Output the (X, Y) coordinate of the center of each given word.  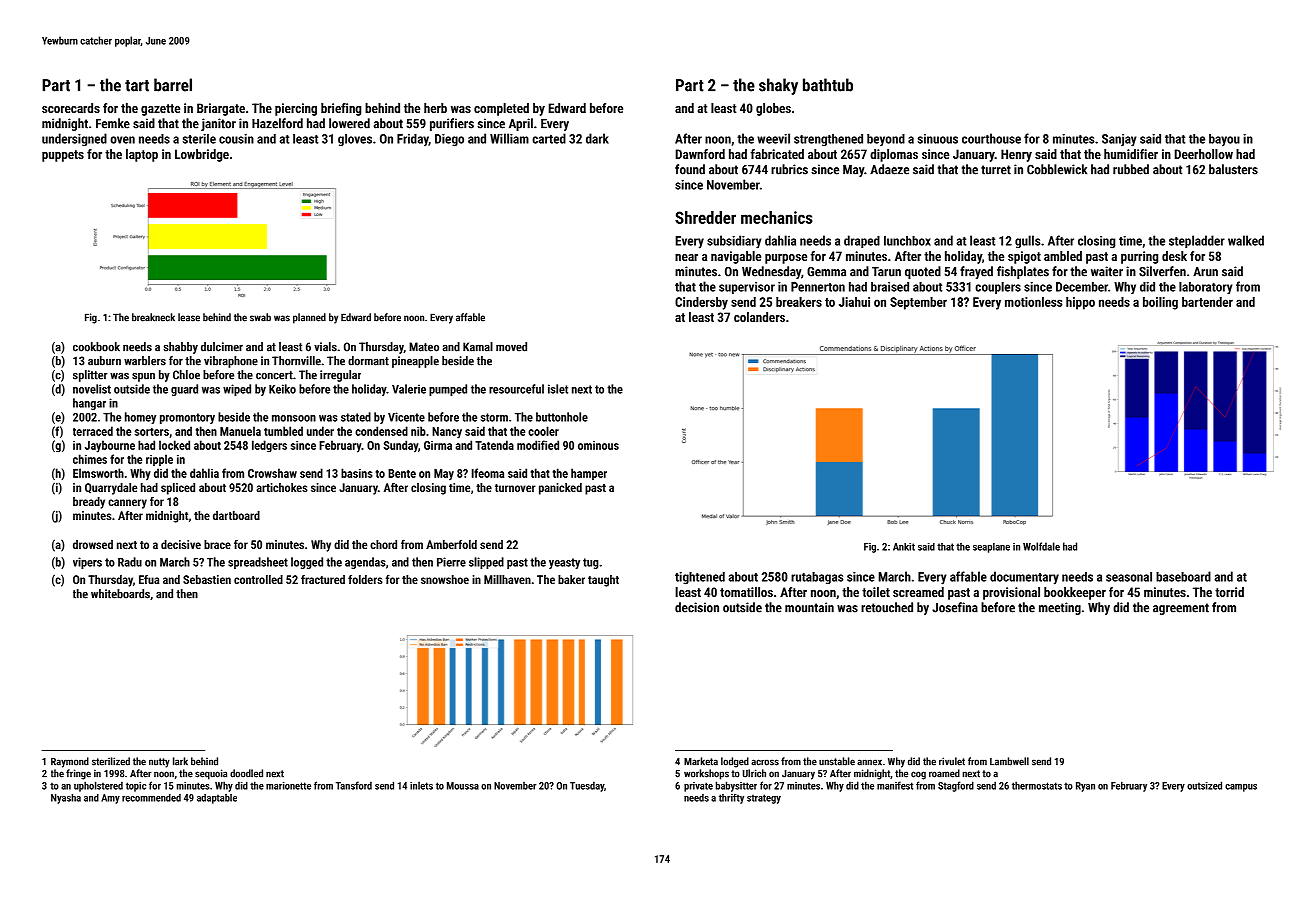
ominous (598, 445)
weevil (773, 138)
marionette (288, 786)
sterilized (111, 761)
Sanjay (1119, 140)
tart (137, 86)
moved (511, 347)
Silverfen (1162, 271)
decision (697, 607)
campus (1241, 788)
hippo (1080, 303)
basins (357, 473)
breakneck (153, 317)
